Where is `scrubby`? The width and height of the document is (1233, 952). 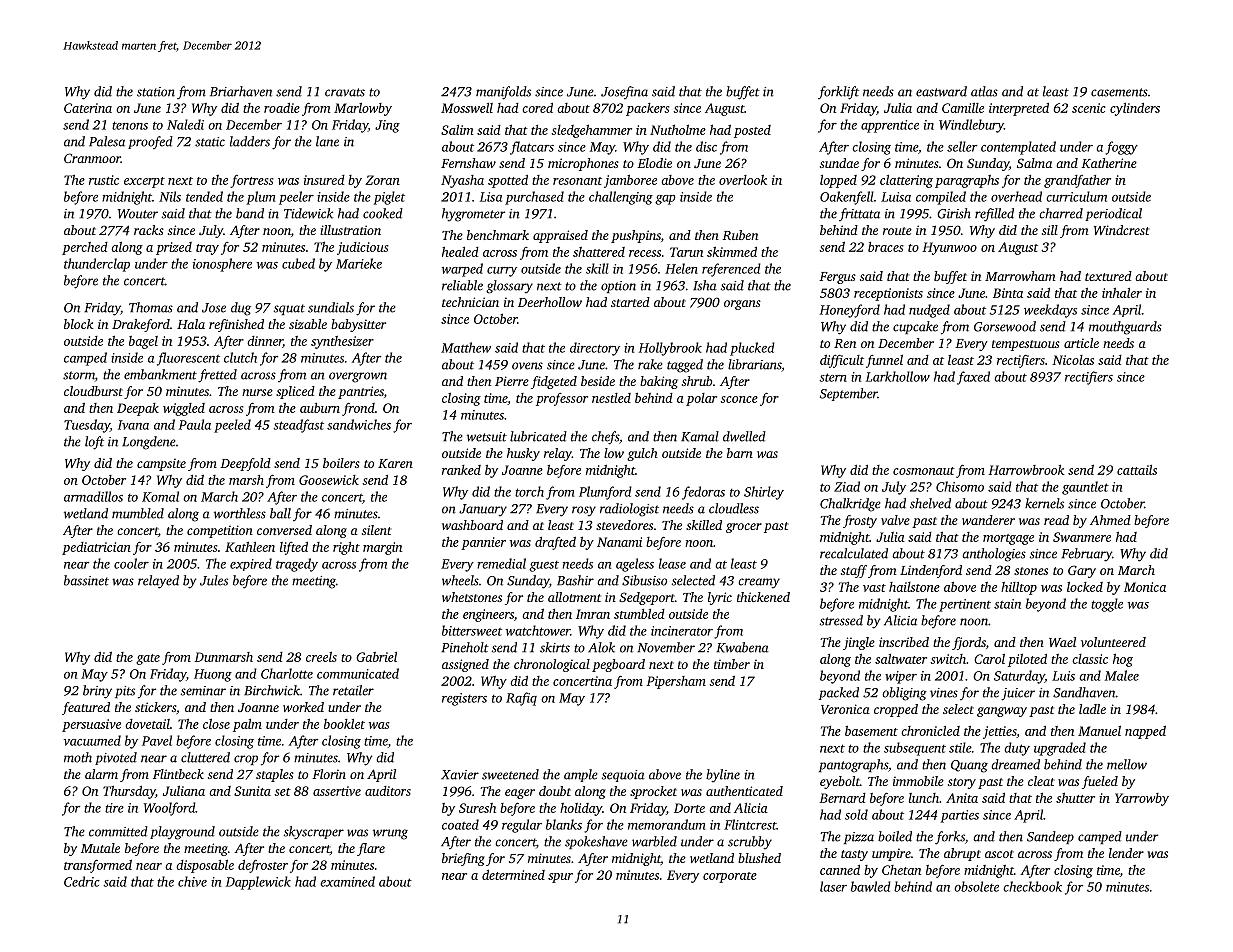
scrubby is located at coordinates (750, 843).
